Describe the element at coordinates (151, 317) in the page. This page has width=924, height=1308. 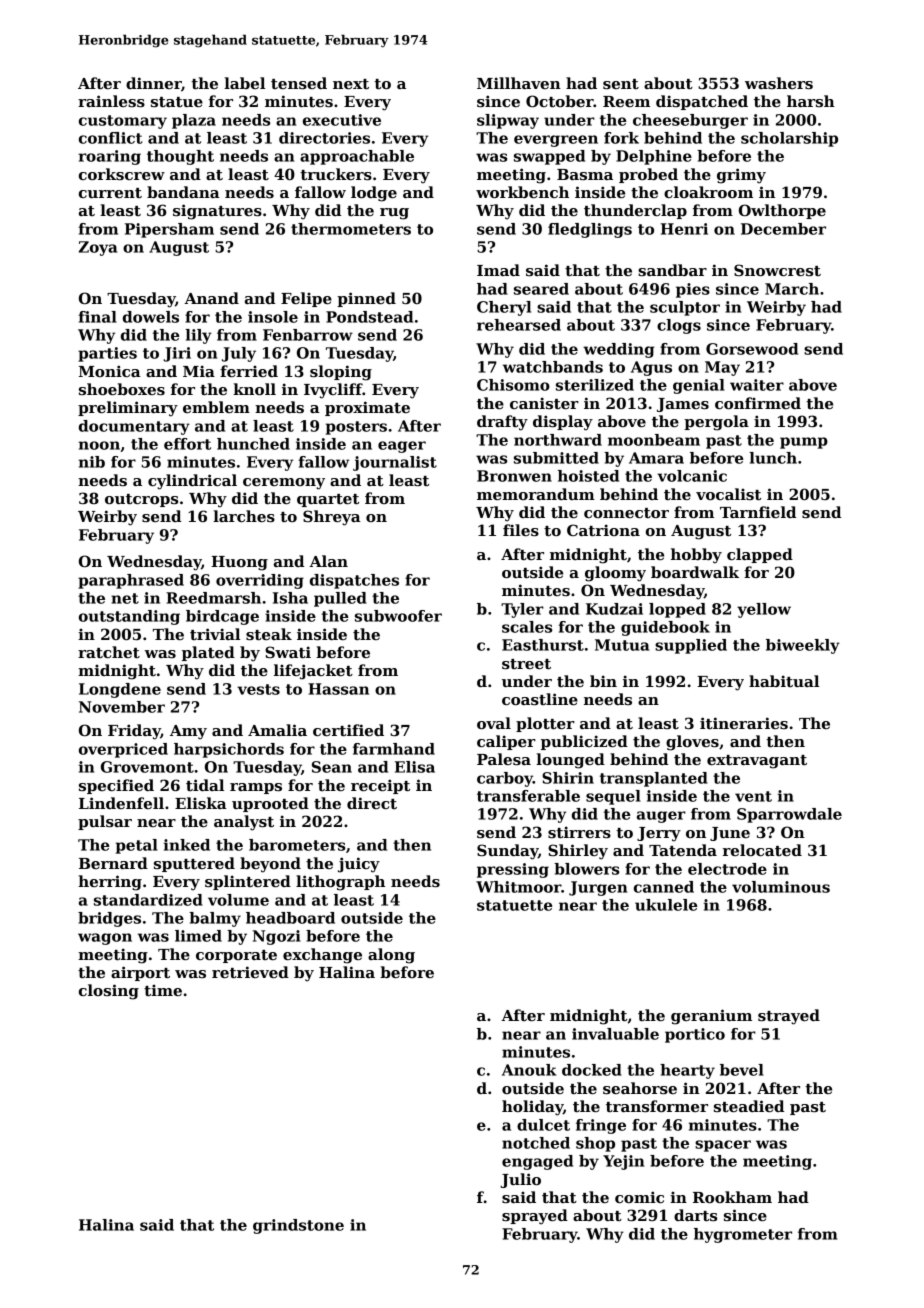
I see `dowels` at that location.
